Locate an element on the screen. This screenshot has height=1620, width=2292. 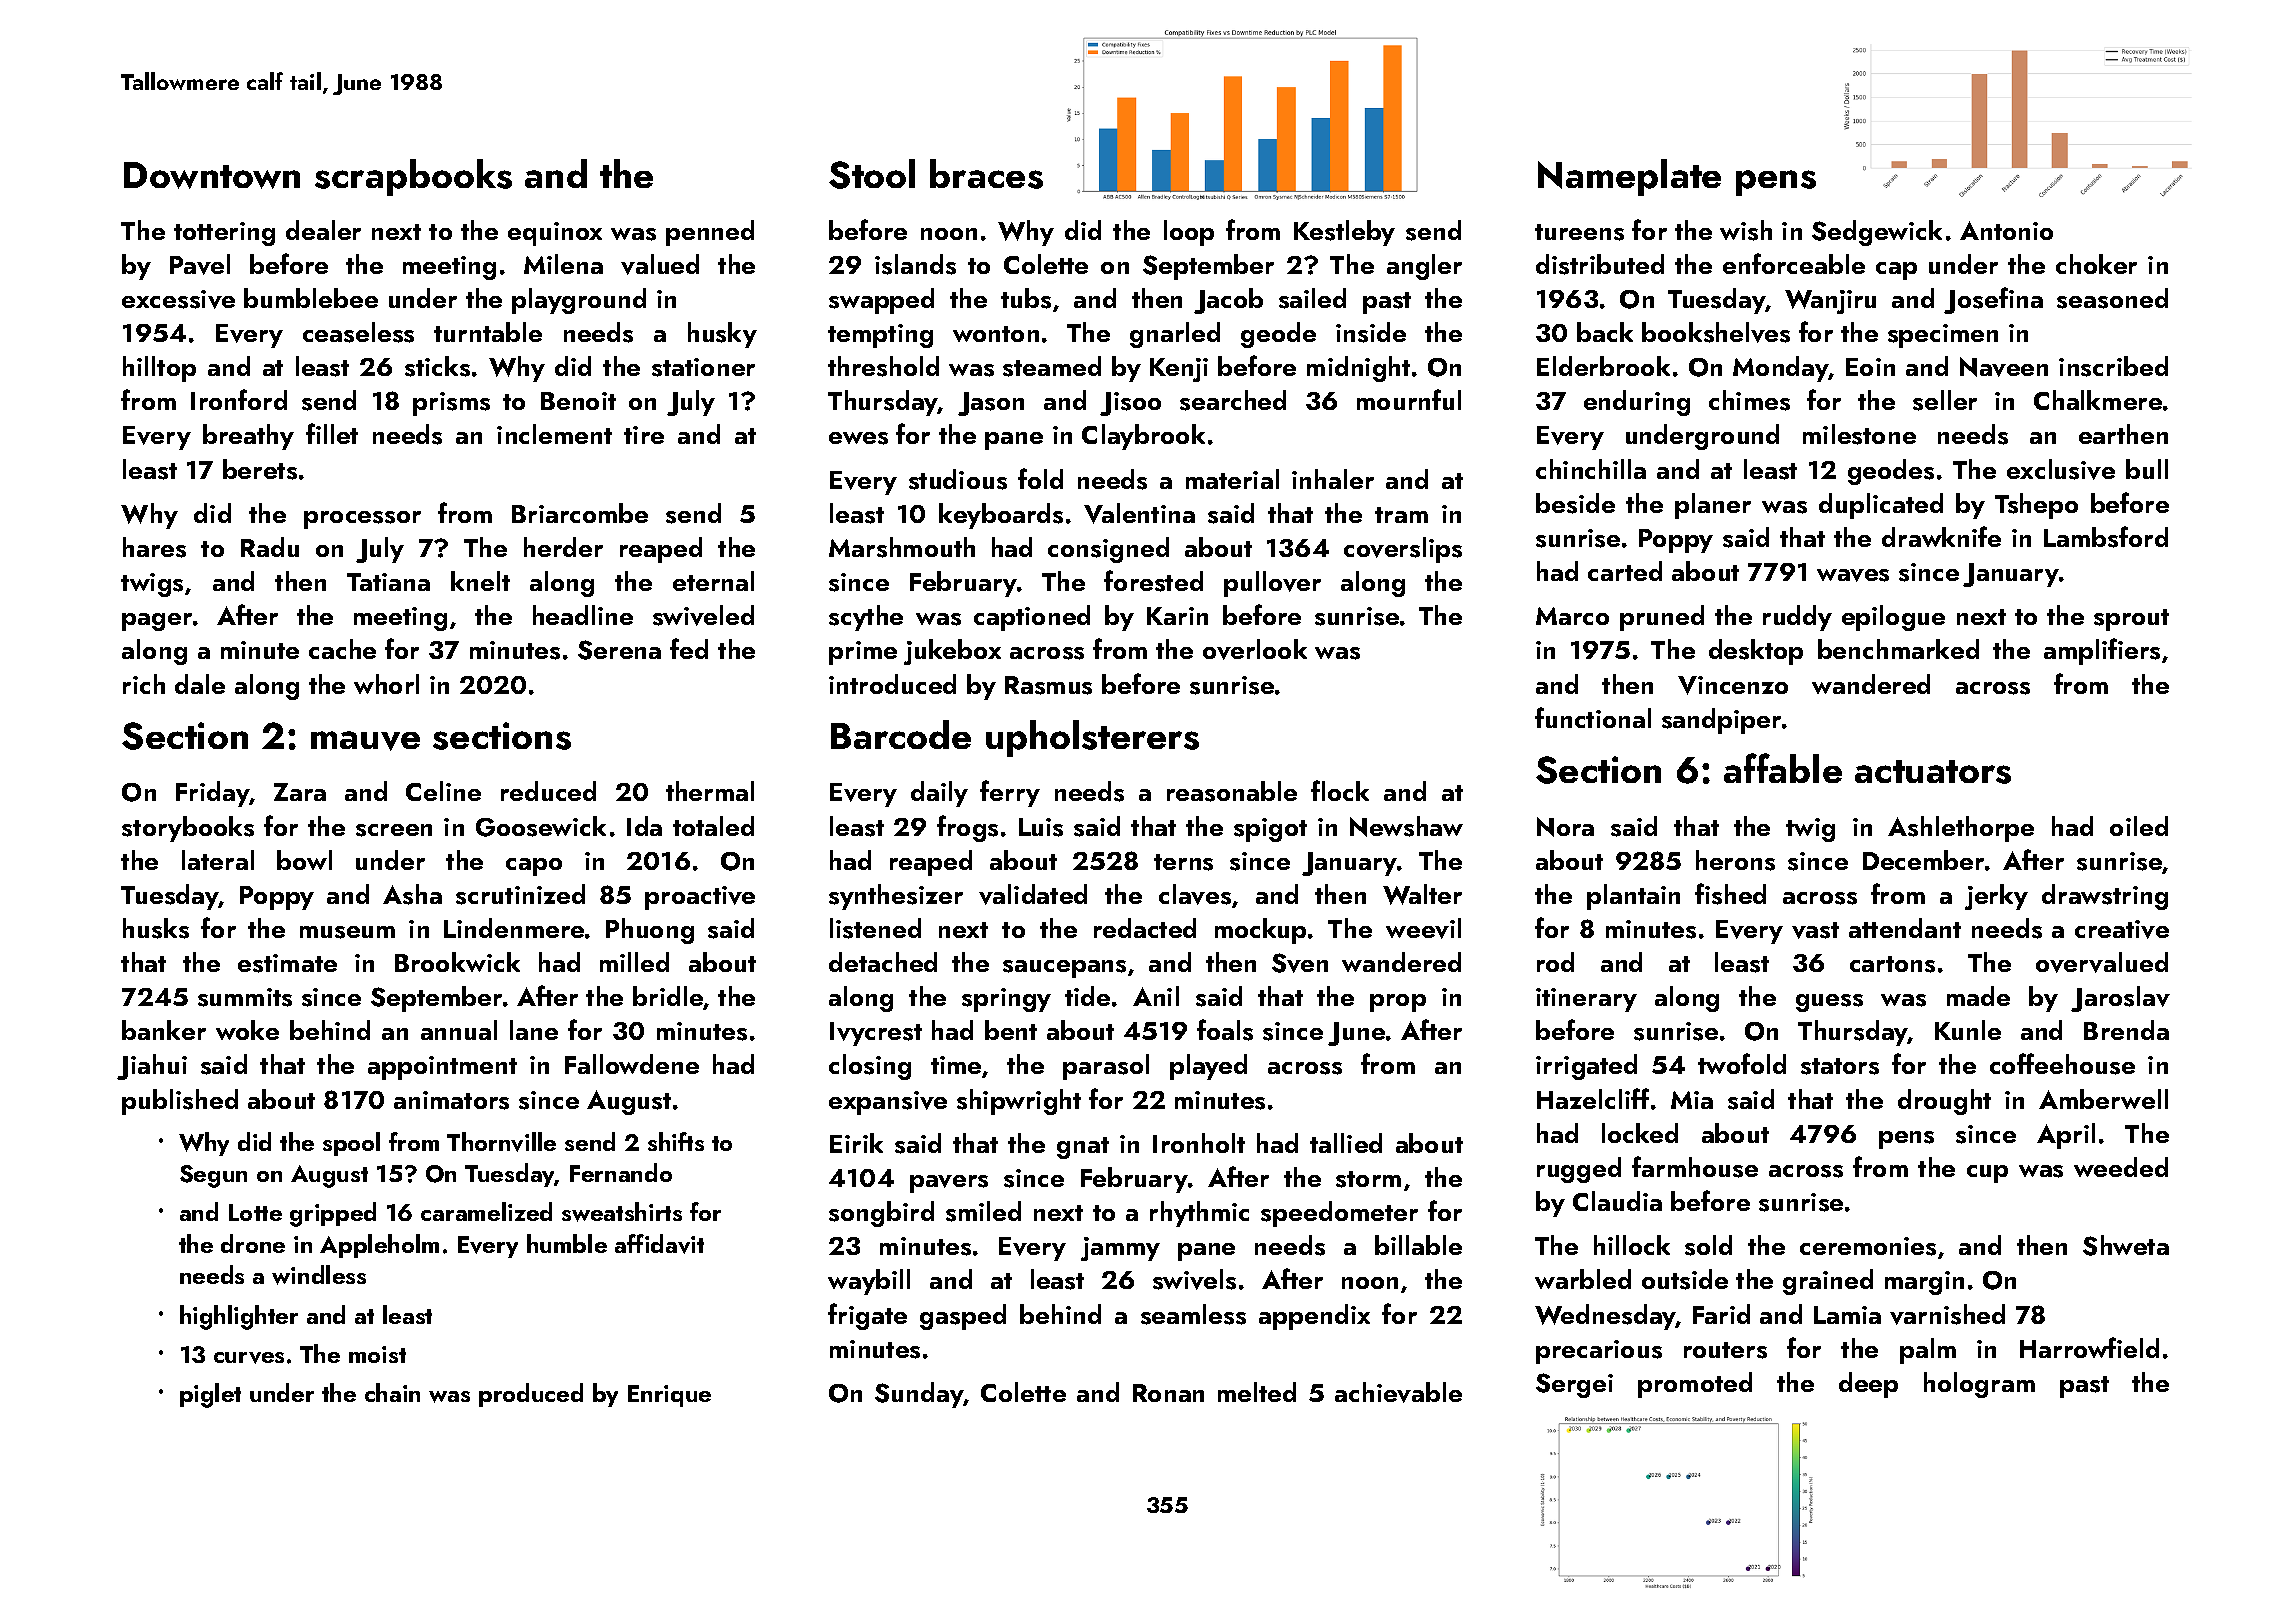
braces is located at coordinates (986, 174).
